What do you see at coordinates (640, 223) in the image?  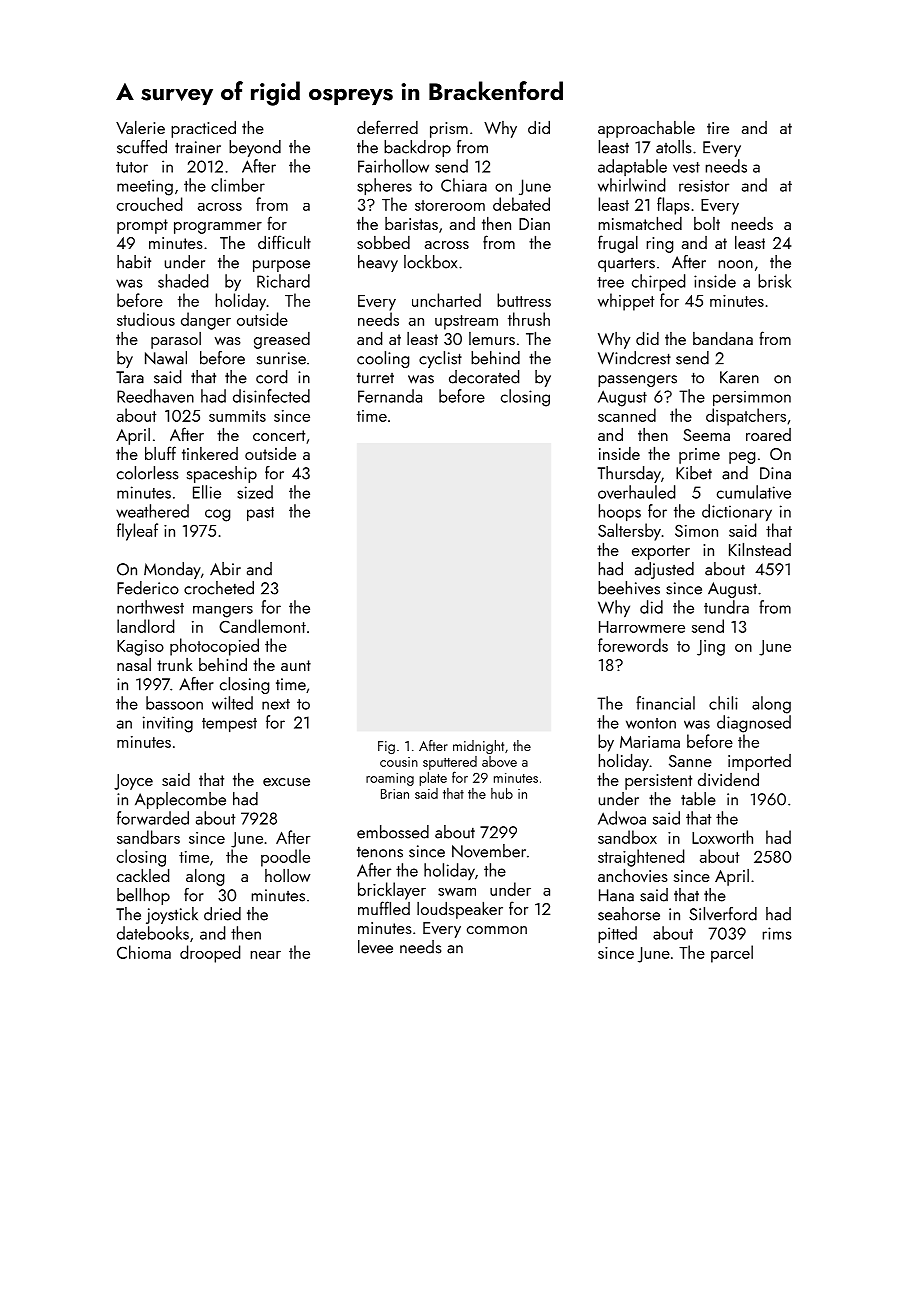 I see `mismatched` at bounding box center [640, 223].
